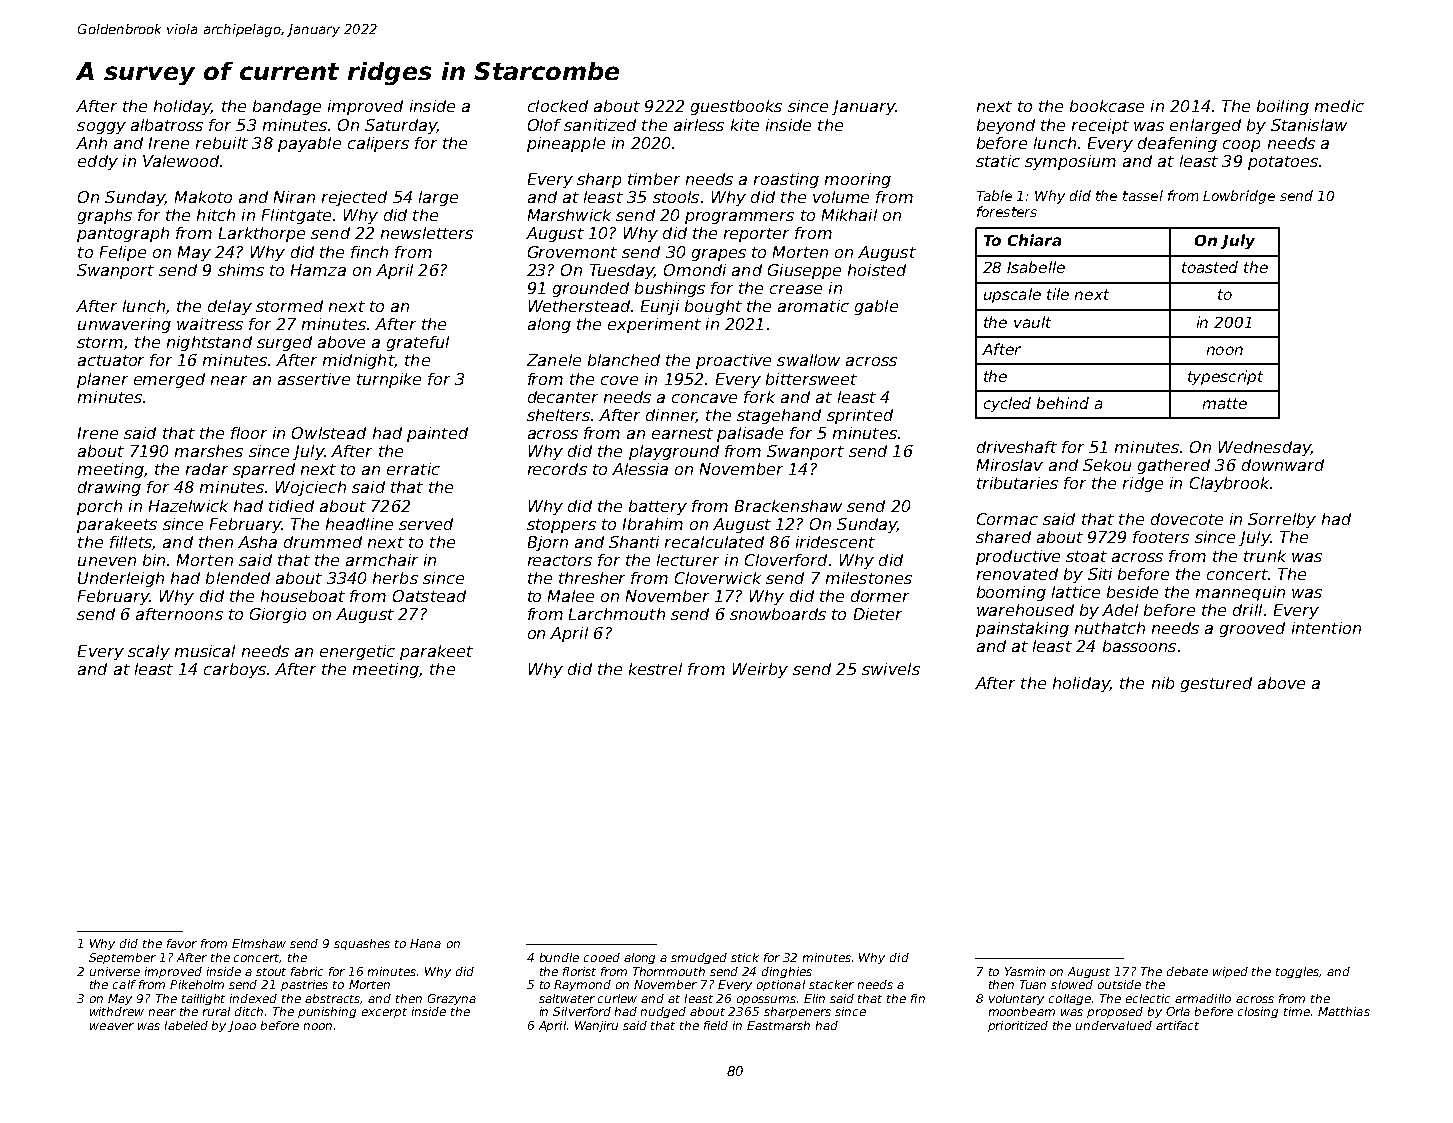 The height and width of the screenshot is (1123, 1453). Describe the element at coordinates (294, 197) in the screenshot. I see `Niran` at that location.
